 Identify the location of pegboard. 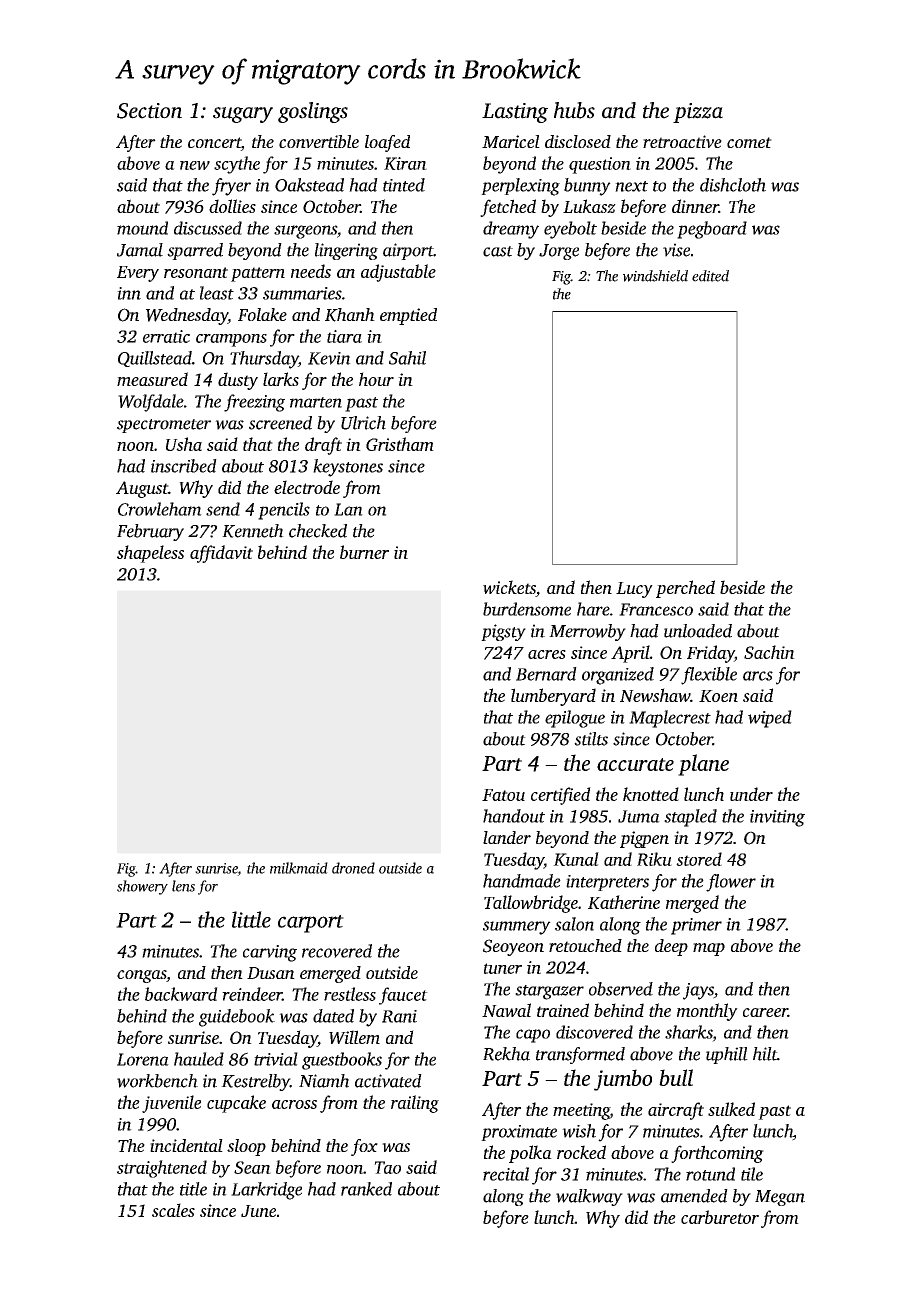
(712, 230).
